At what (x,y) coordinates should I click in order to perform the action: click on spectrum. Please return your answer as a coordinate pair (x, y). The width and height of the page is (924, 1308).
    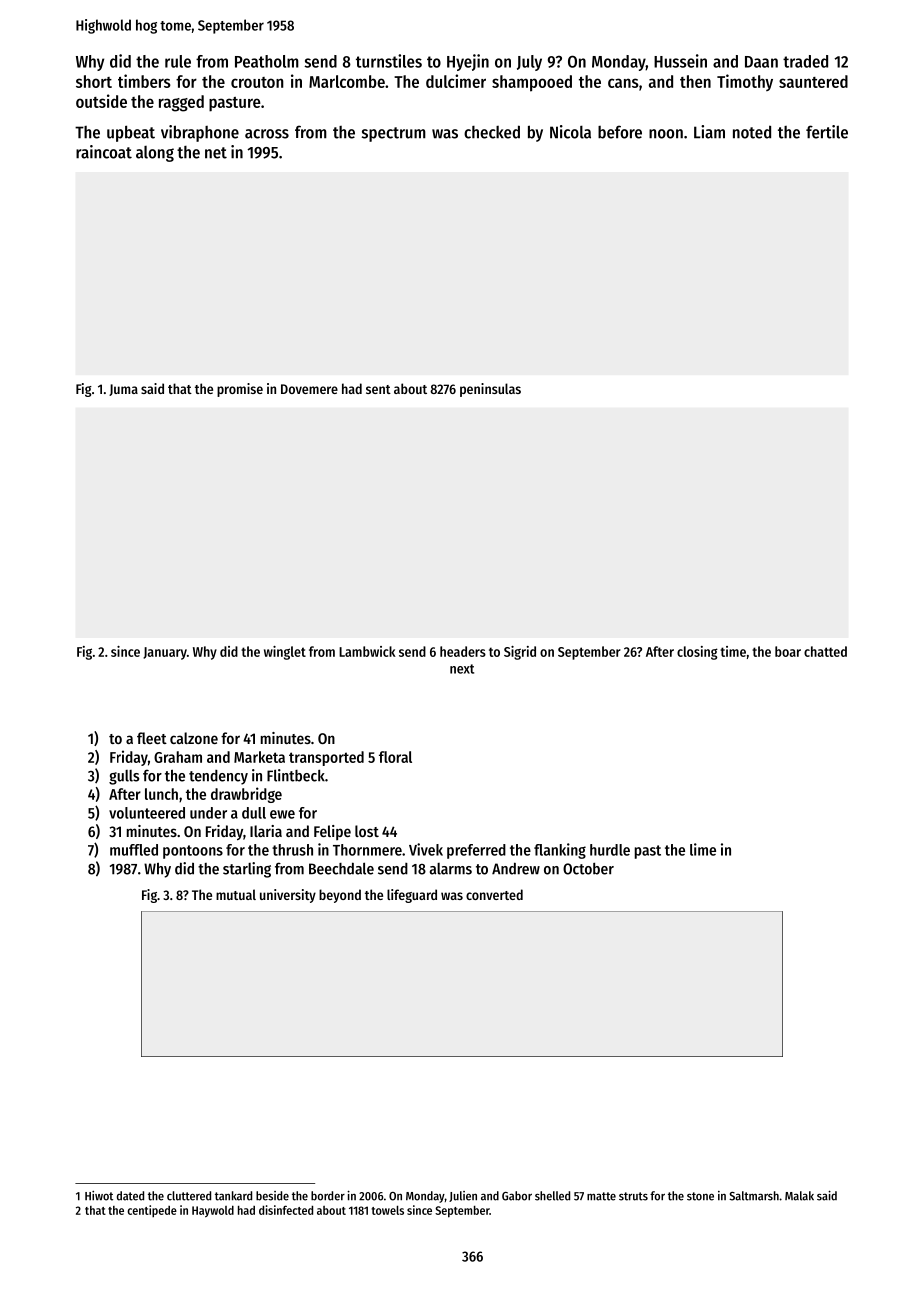
    Looking at the image, I should click on (394, 134).
